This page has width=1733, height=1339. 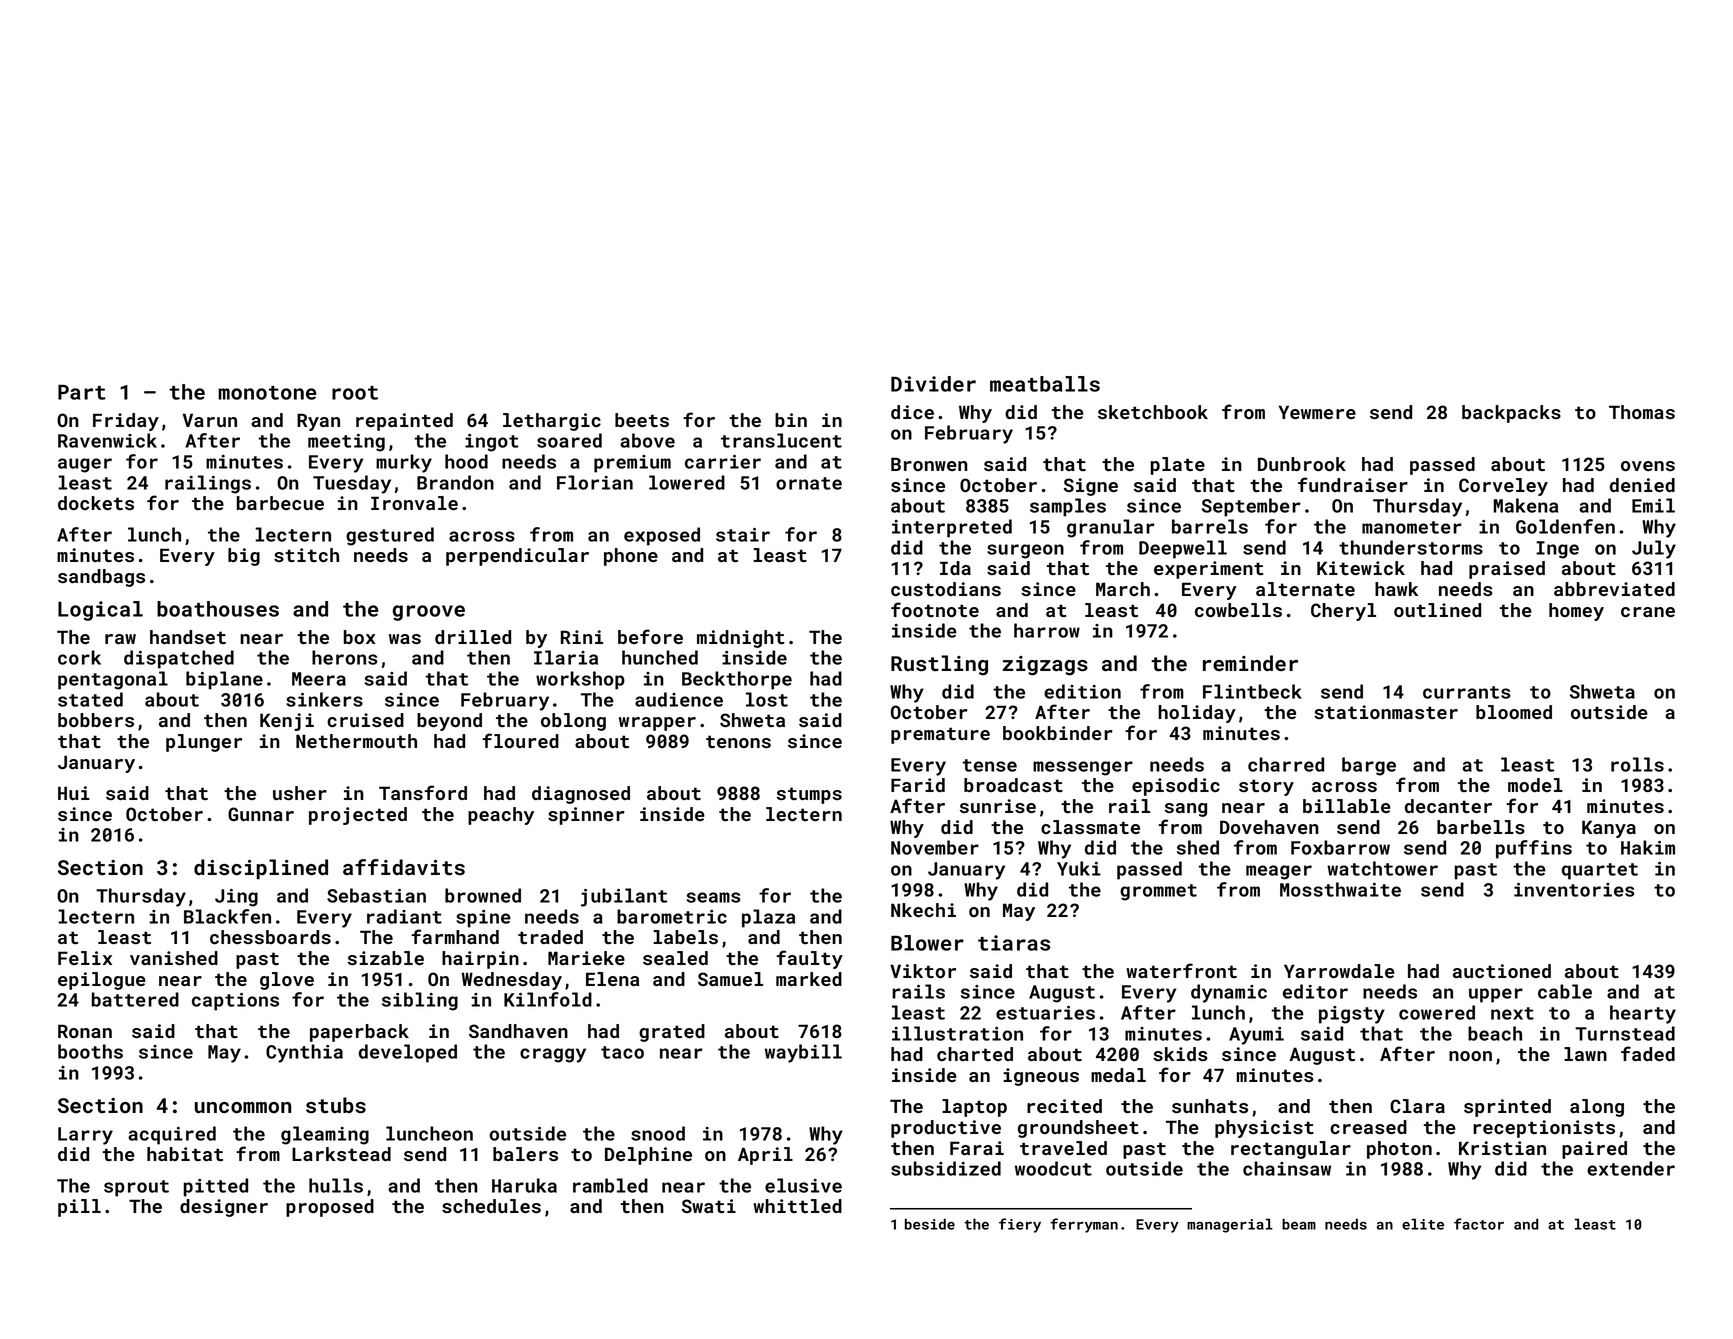 What do you see at coordinates (1514, 712) in the page?
I see `bloomed` at bounding box center [1514, 712].
